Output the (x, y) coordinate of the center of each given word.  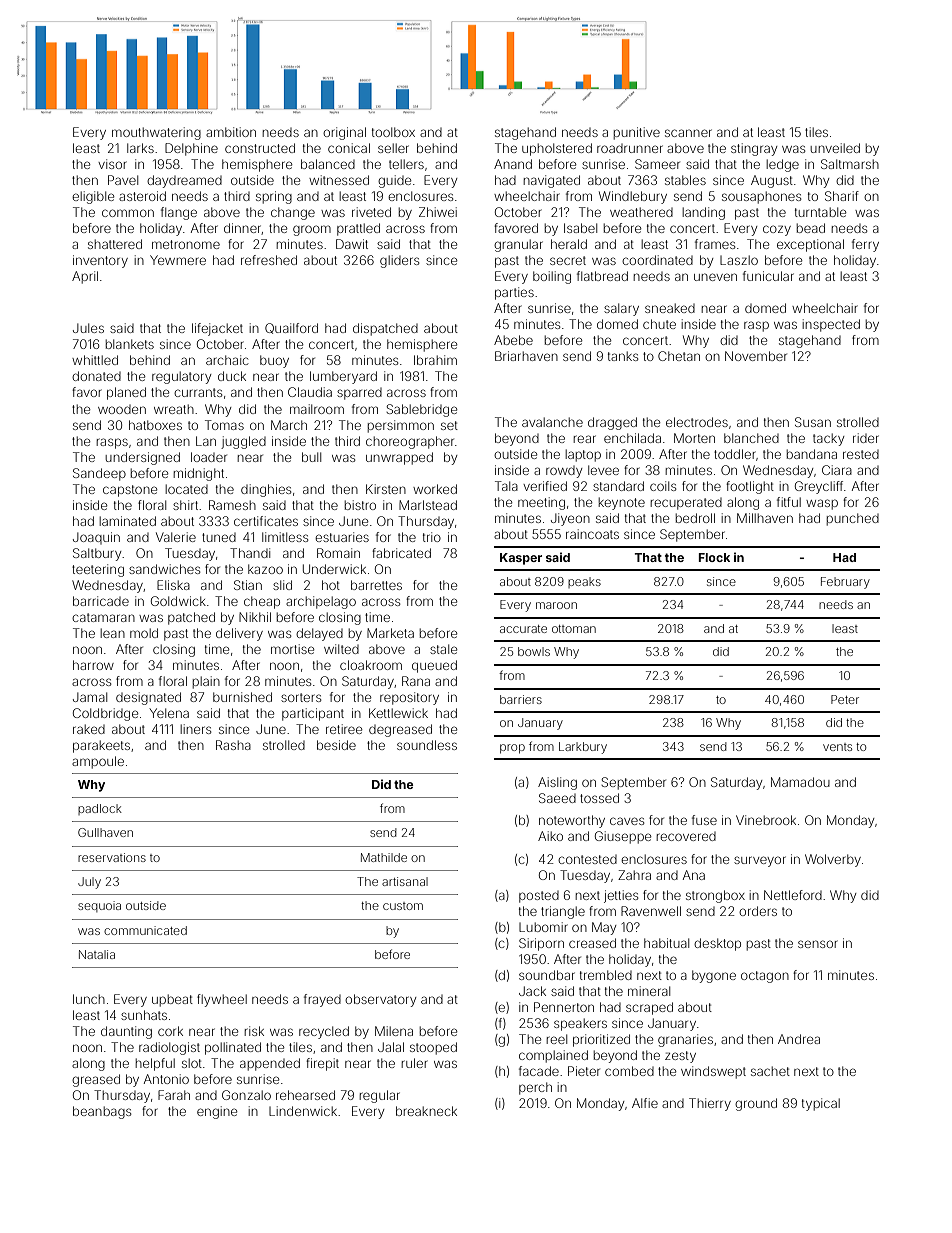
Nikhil (255, 617)
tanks (623, 356)
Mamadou (800, 782)
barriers (521, 699)
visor (112, 164)
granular (518, 245)
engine (217, 1112)
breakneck (426, 1111)
